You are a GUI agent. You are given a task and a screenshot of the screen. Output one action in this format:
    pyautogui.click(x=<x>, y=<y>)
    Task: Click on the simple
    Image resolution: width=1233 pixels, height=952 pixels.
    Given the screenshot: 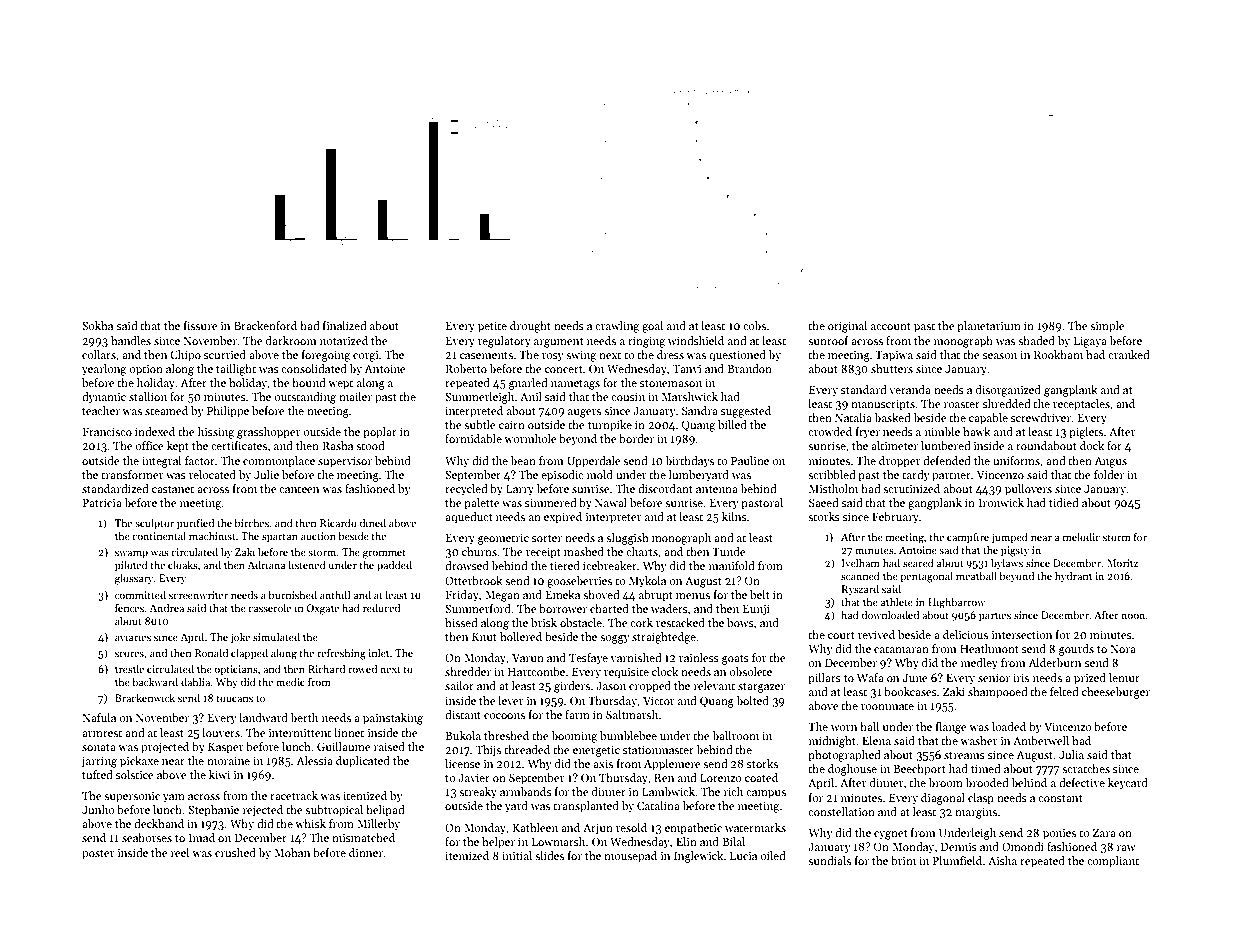 What is the action you would take?
    pyautogui.click(x=1107, y=327)
